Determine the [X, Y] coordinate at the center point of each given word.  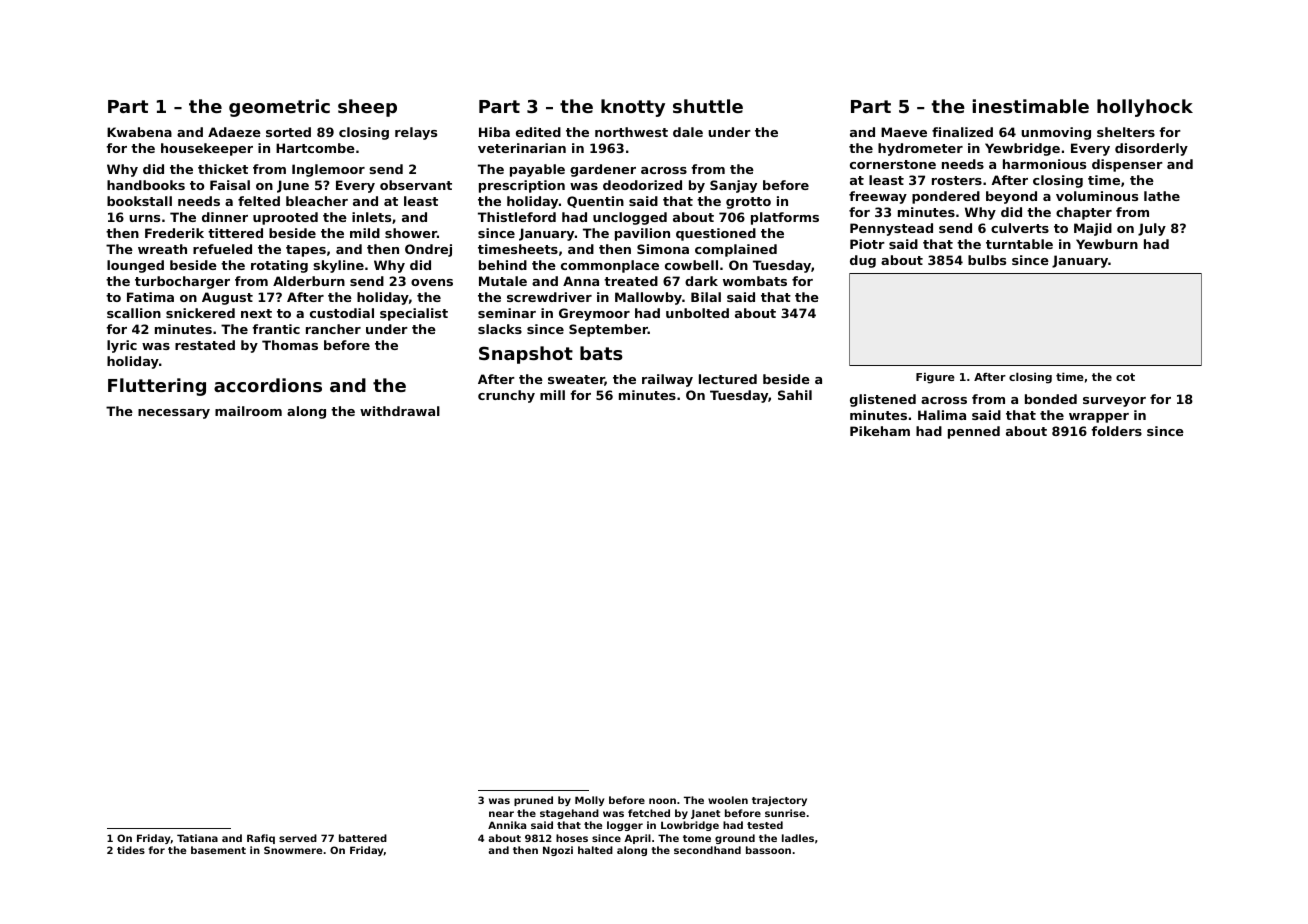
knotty [633, 108]
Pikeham [880, 431]
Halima [942, 415]
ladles [798, 838]
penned [974, 432]
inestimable [1031, 106]
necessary [174, 414]
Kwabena [139, 132]
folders [1116, 431]
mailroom [248, 411]
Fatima [150, 297]
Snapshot [526, 355]
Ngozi [558, 851]
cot [1125, 377]
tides [131, 850]
